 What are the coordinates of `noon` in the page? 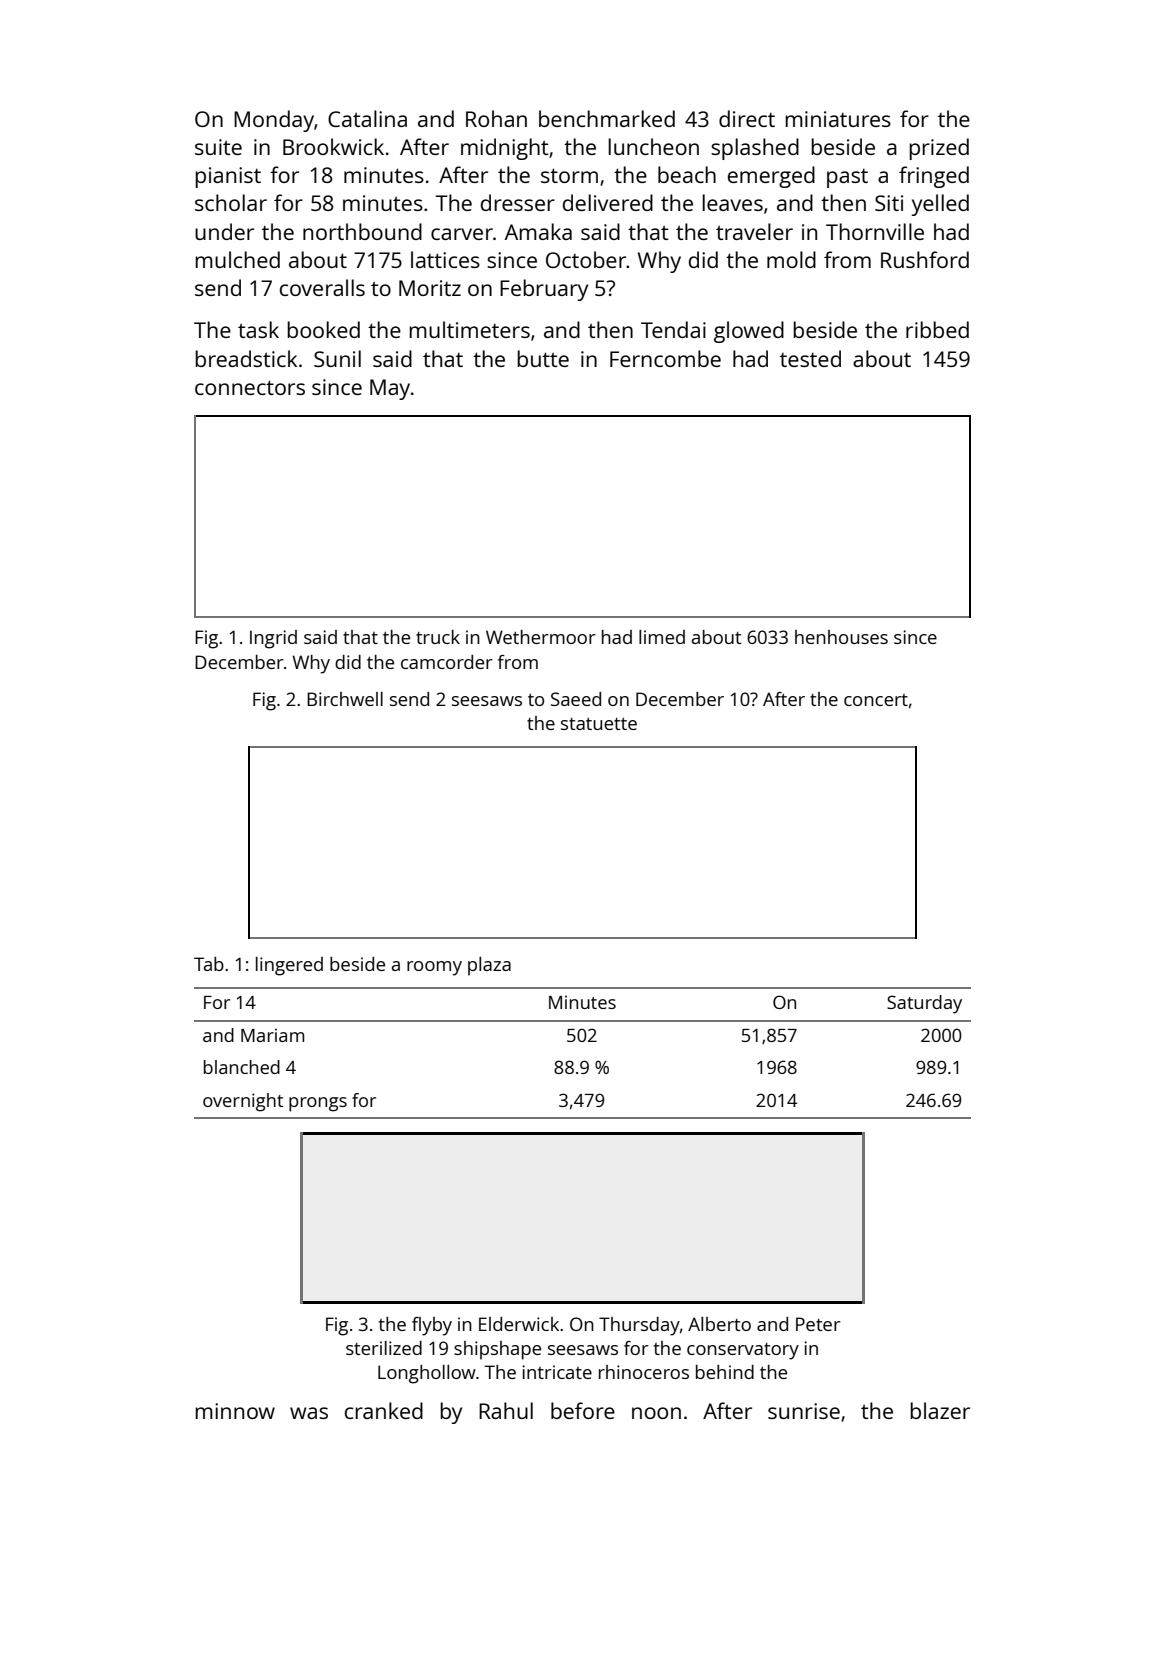 It's located at (656, 1413).
